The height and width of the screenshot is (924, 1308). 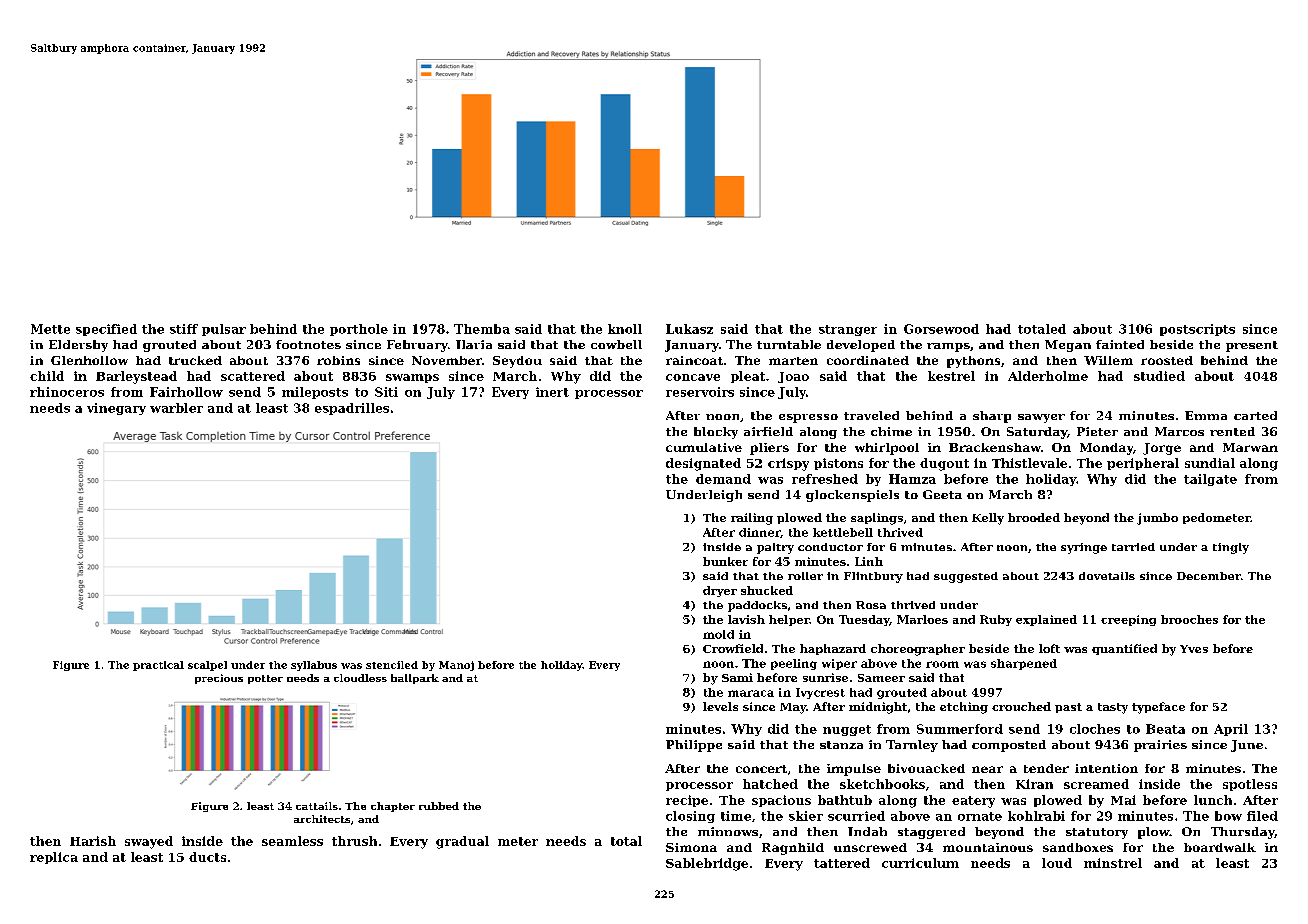 I want to click on knoll, so click(x=625, y=329).
